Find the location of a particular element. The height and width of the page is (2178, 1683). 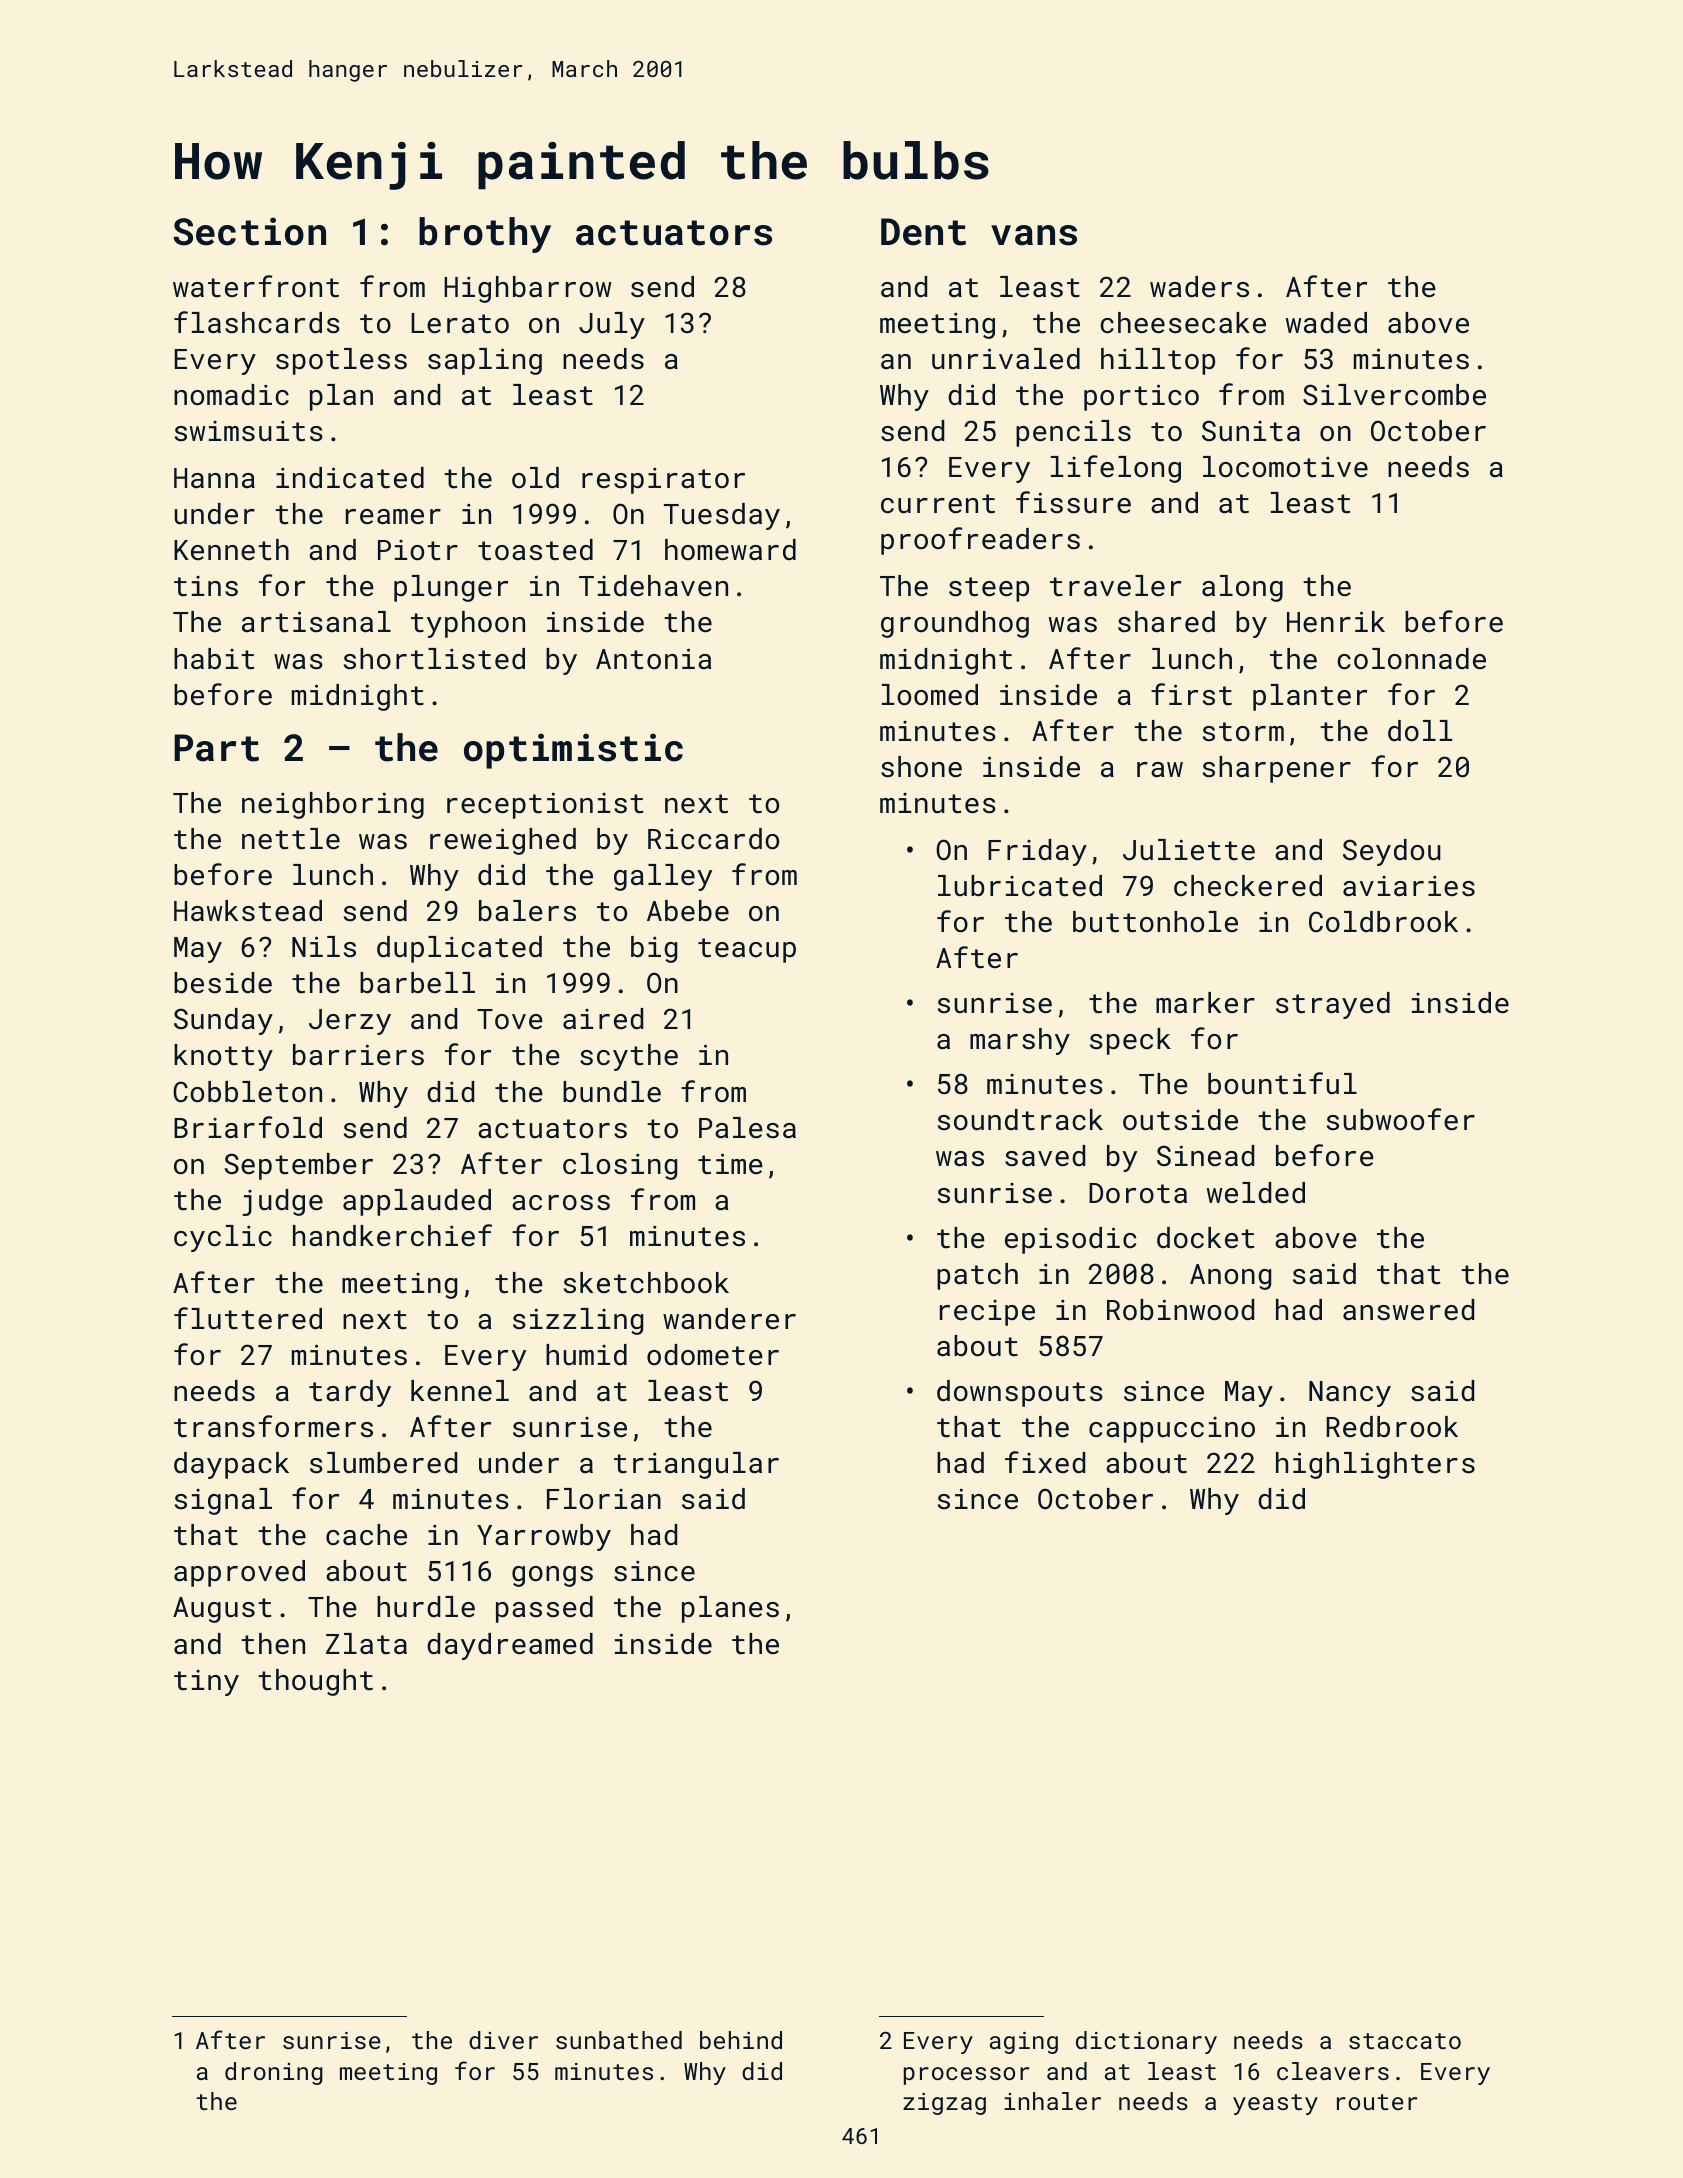

nettle is located at coordinates (291, 839).
